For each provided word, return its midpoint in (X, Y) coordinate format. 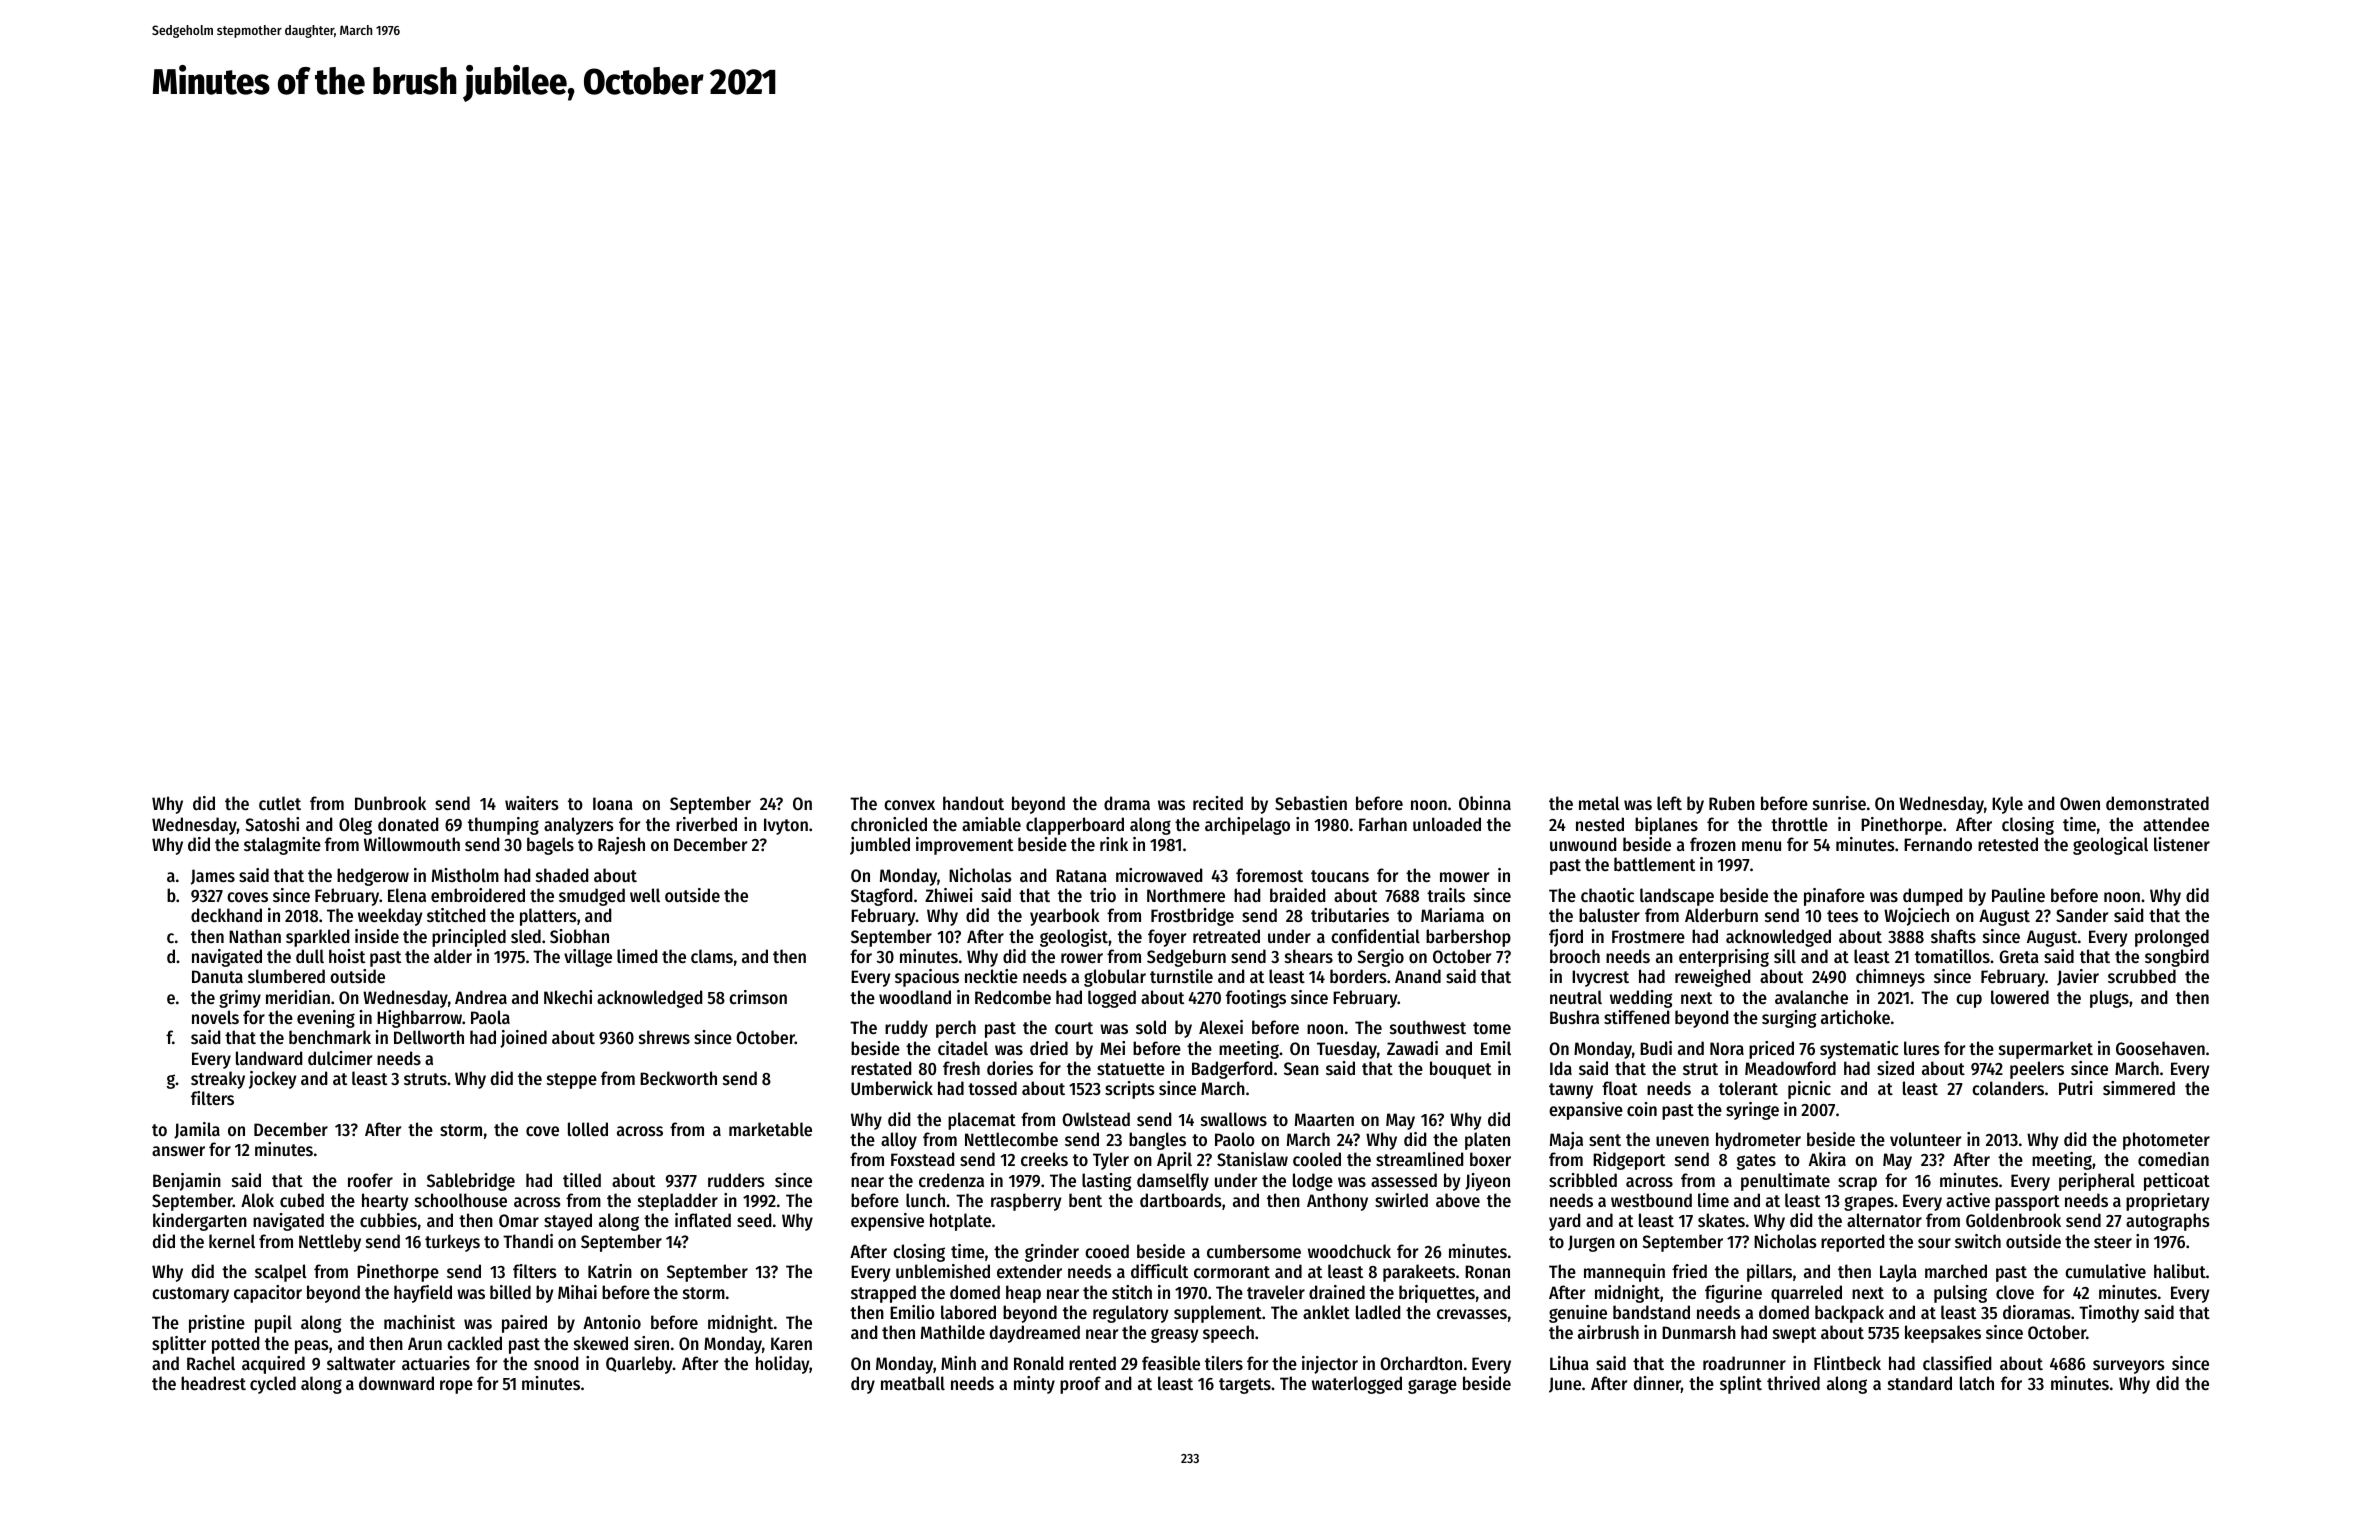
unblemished (943, 1271)
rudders (736, 1180)
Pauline (2018, 895)
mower (1464, 877)
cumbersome (1254, 1251)
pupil (273, 1324)
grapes (1869, 1203)
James (213, 877)
